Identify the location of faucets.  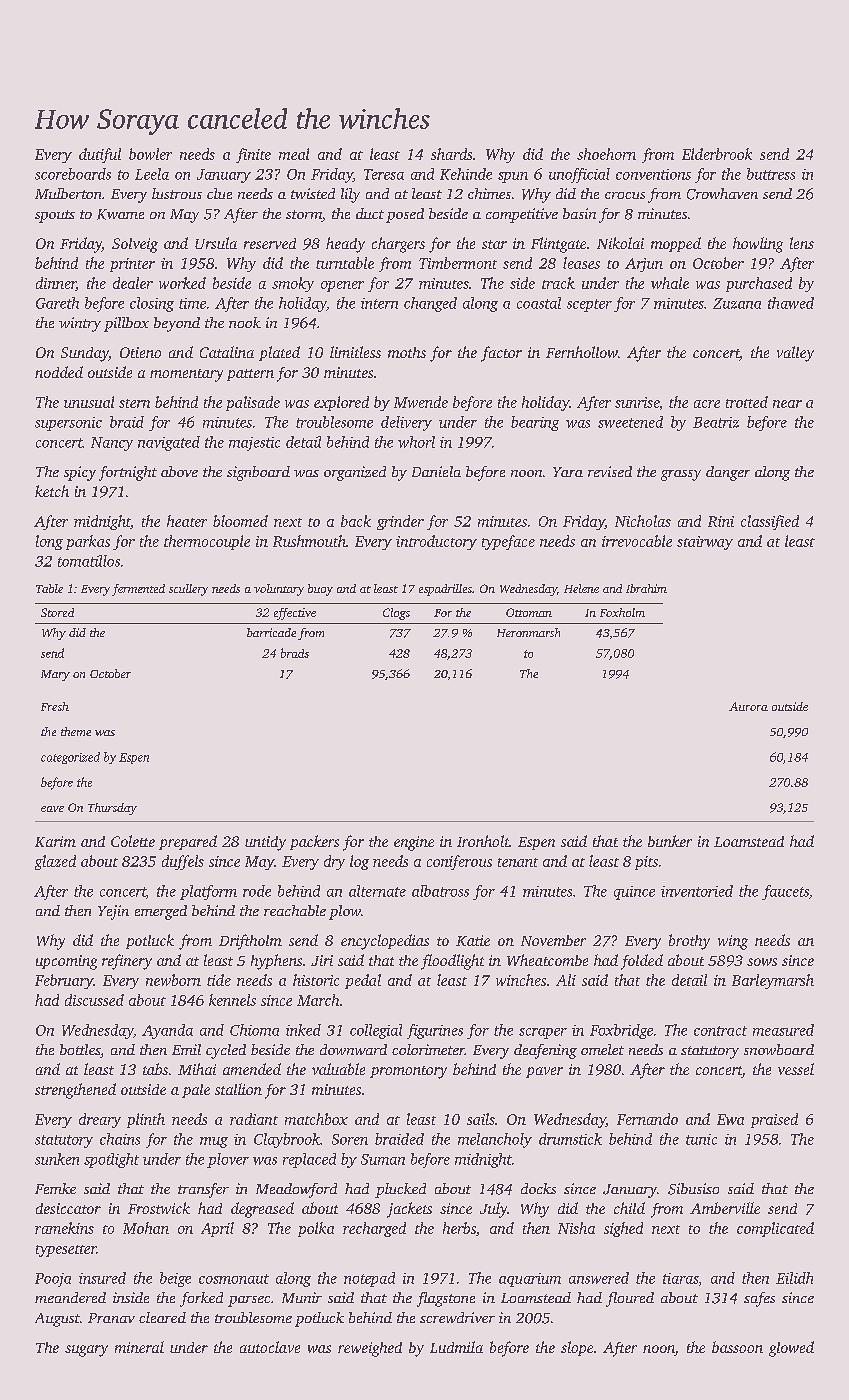
(785, 892).
